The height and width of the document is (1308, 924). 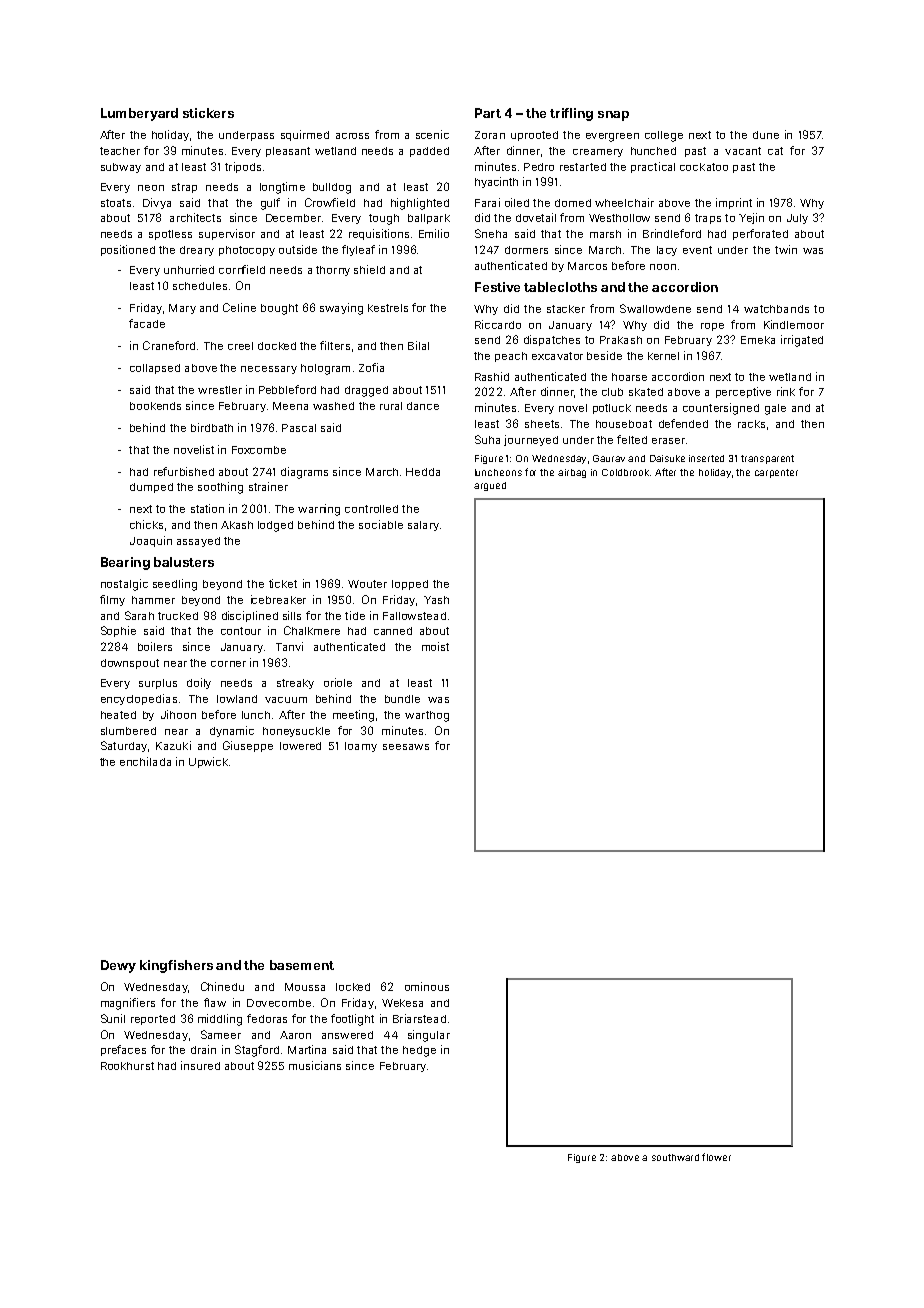 What do you see at coordinates (786, 249) in the document?
I see `twin` at bounding box center [786, 249].
